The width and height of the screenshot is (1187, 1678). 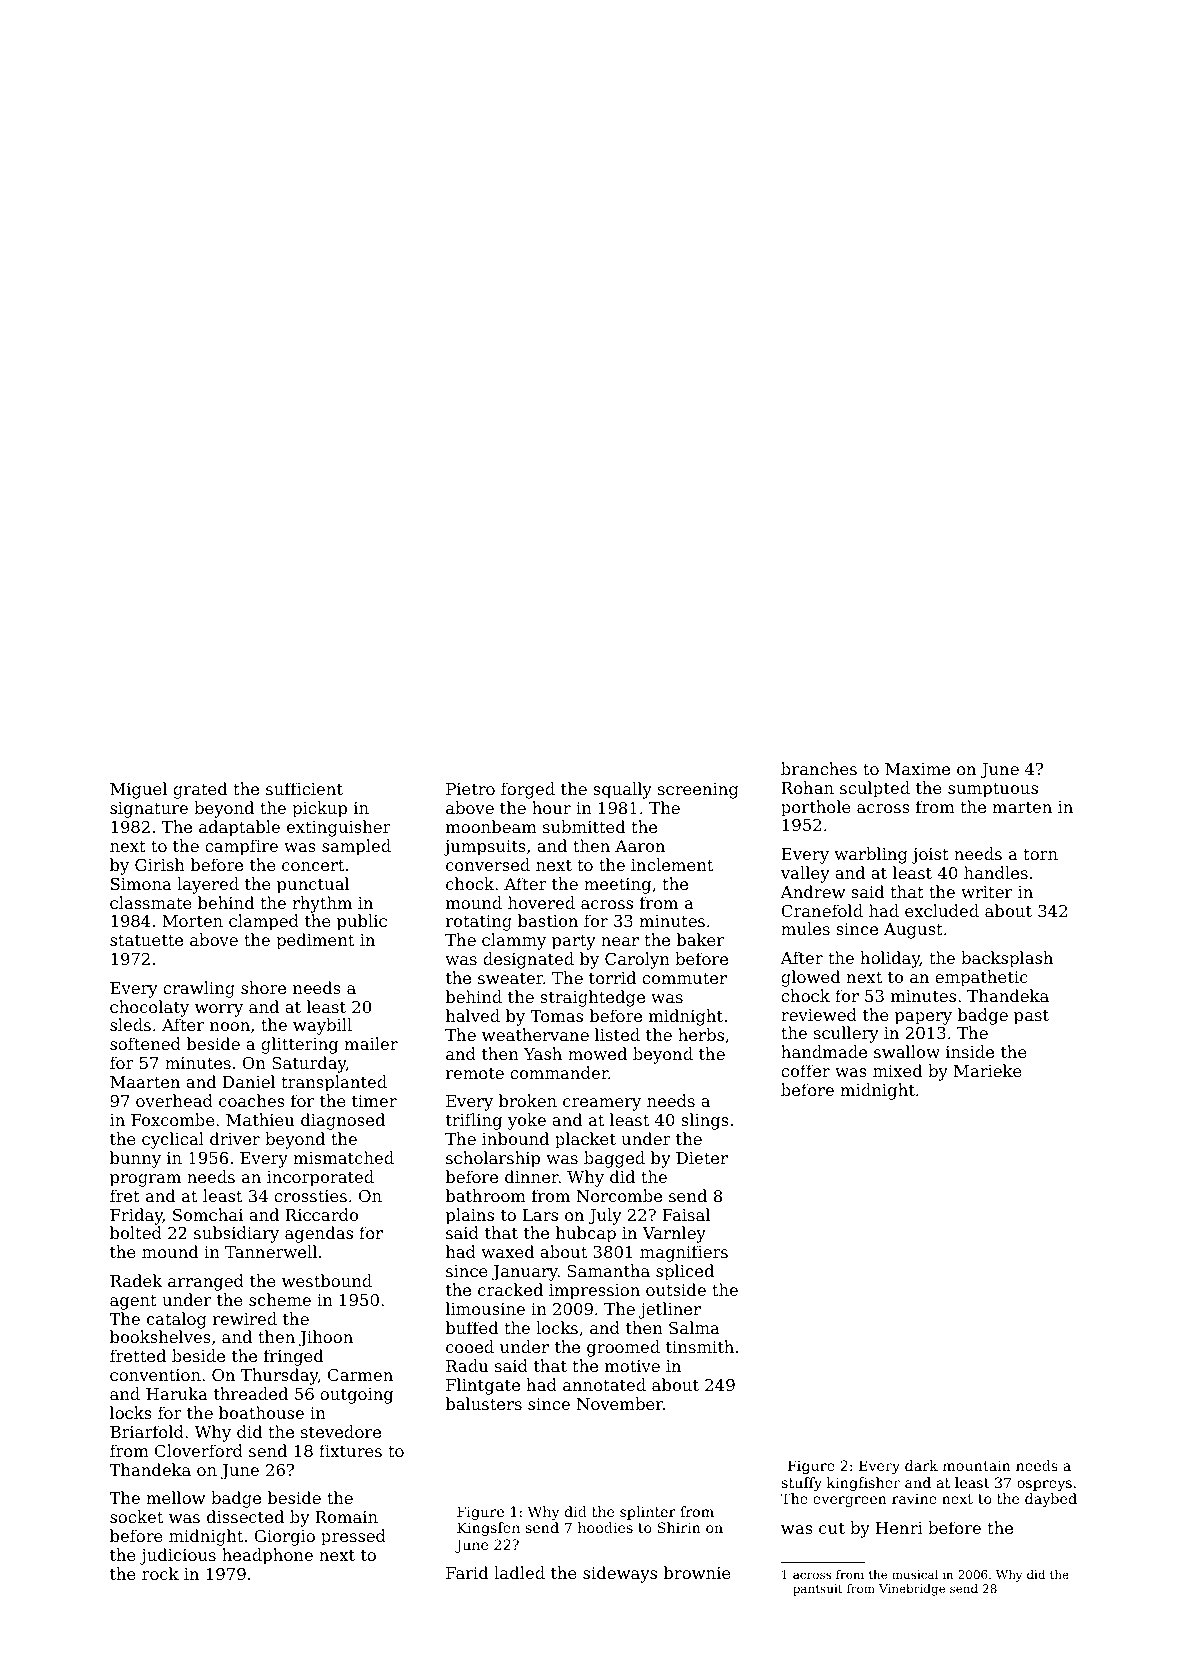 I want to click on ospreys, so click(x=1044, y=1485).
